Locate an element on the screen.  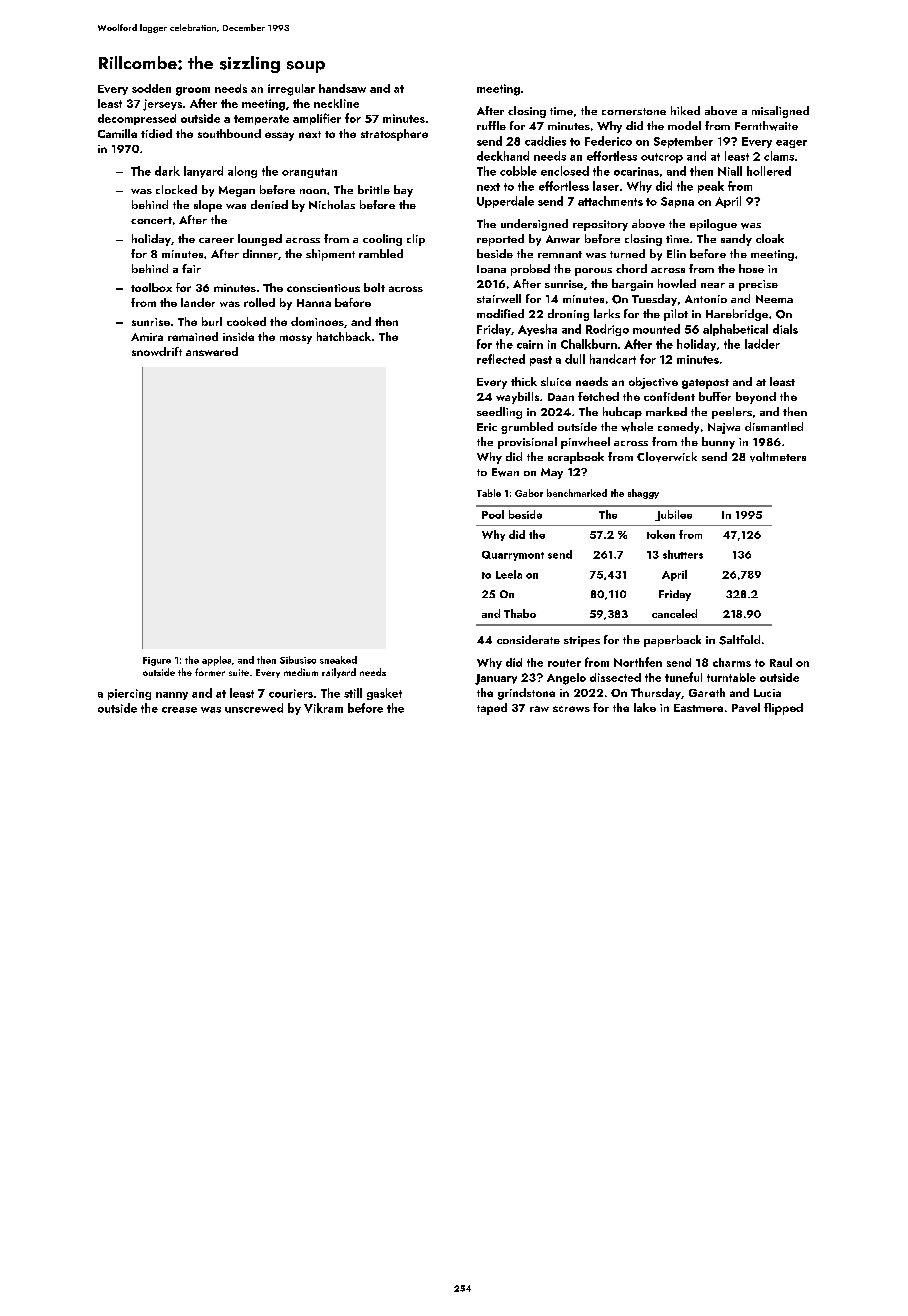
hose is located at coordinates (751, 268).
